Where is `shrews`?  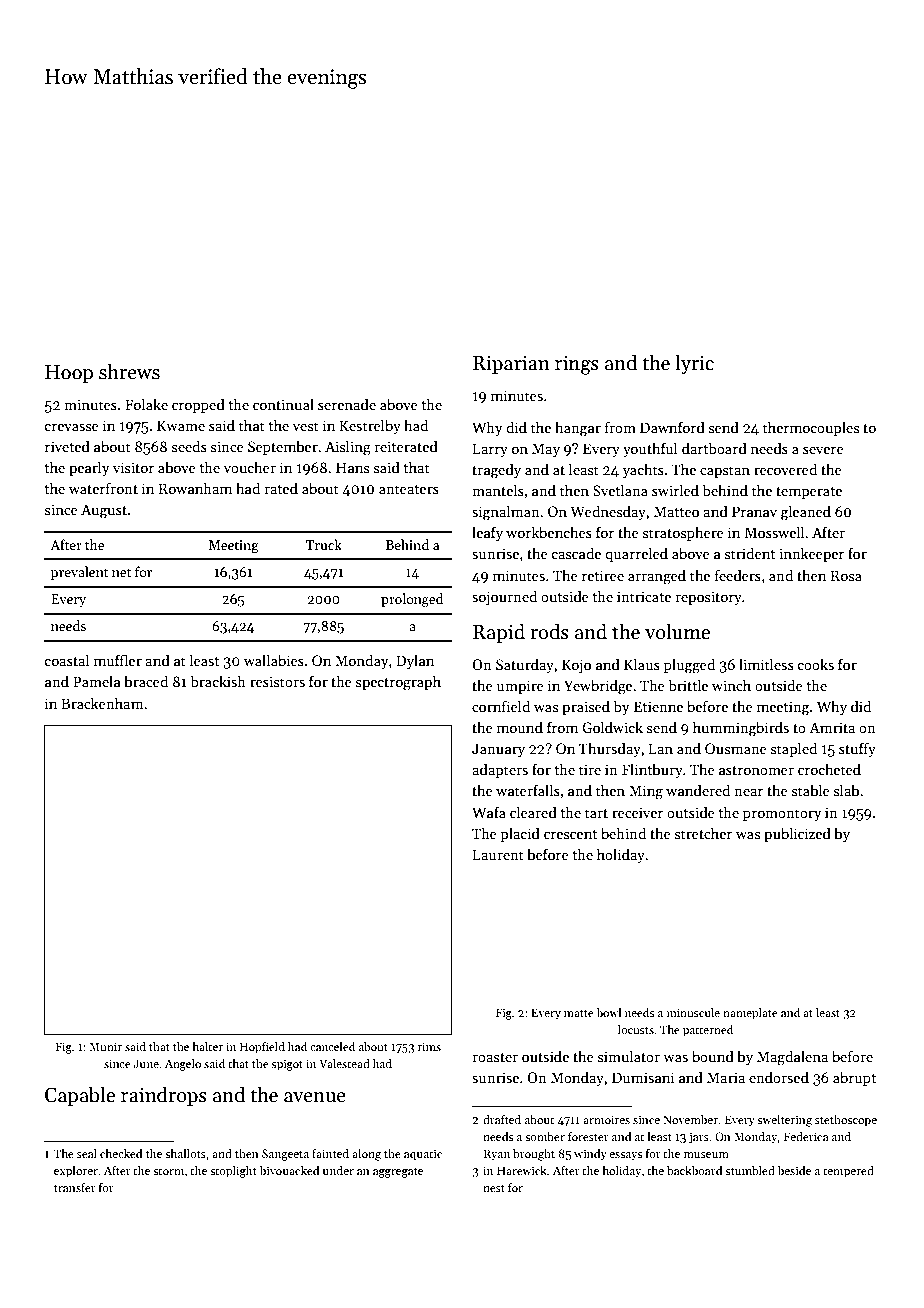 shrews is located at coordinates (129, 371).
